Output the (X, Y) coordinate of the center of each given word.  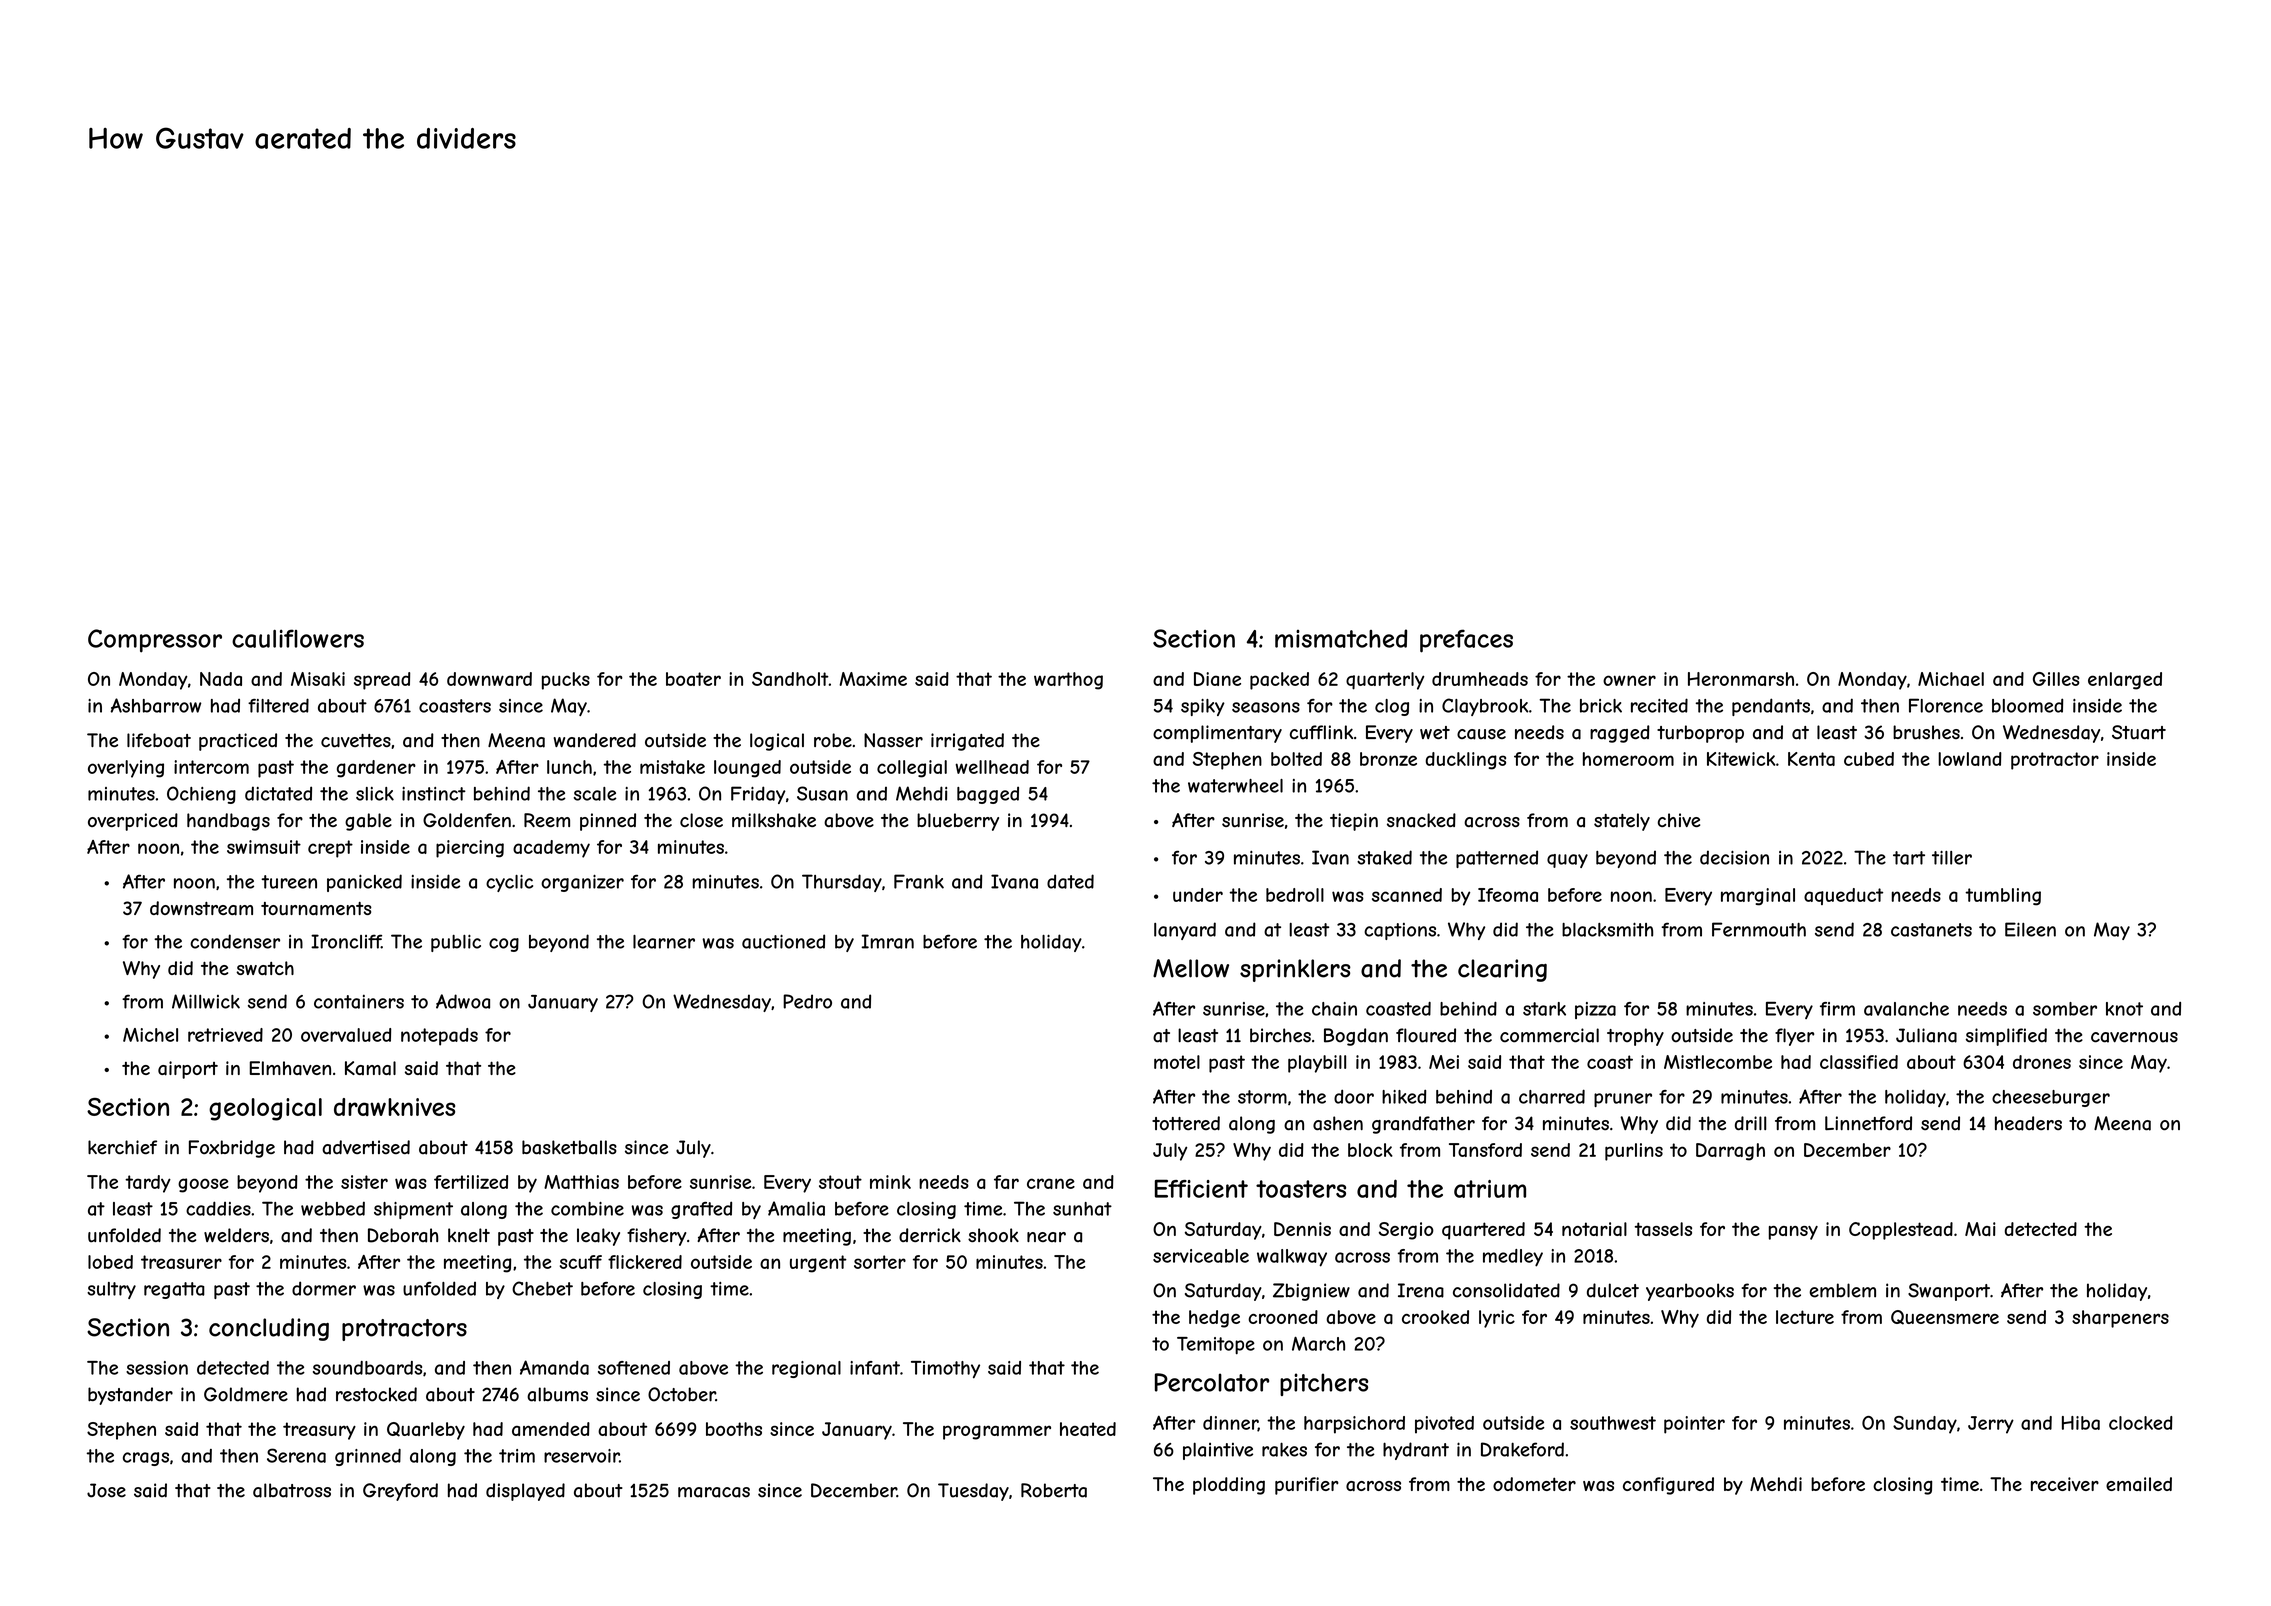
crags (146, 1459)
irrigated (967, 742)
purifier (1307, 1486)
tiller (1952, 858)
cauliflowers (298, 638)
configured (1668, 1486)
